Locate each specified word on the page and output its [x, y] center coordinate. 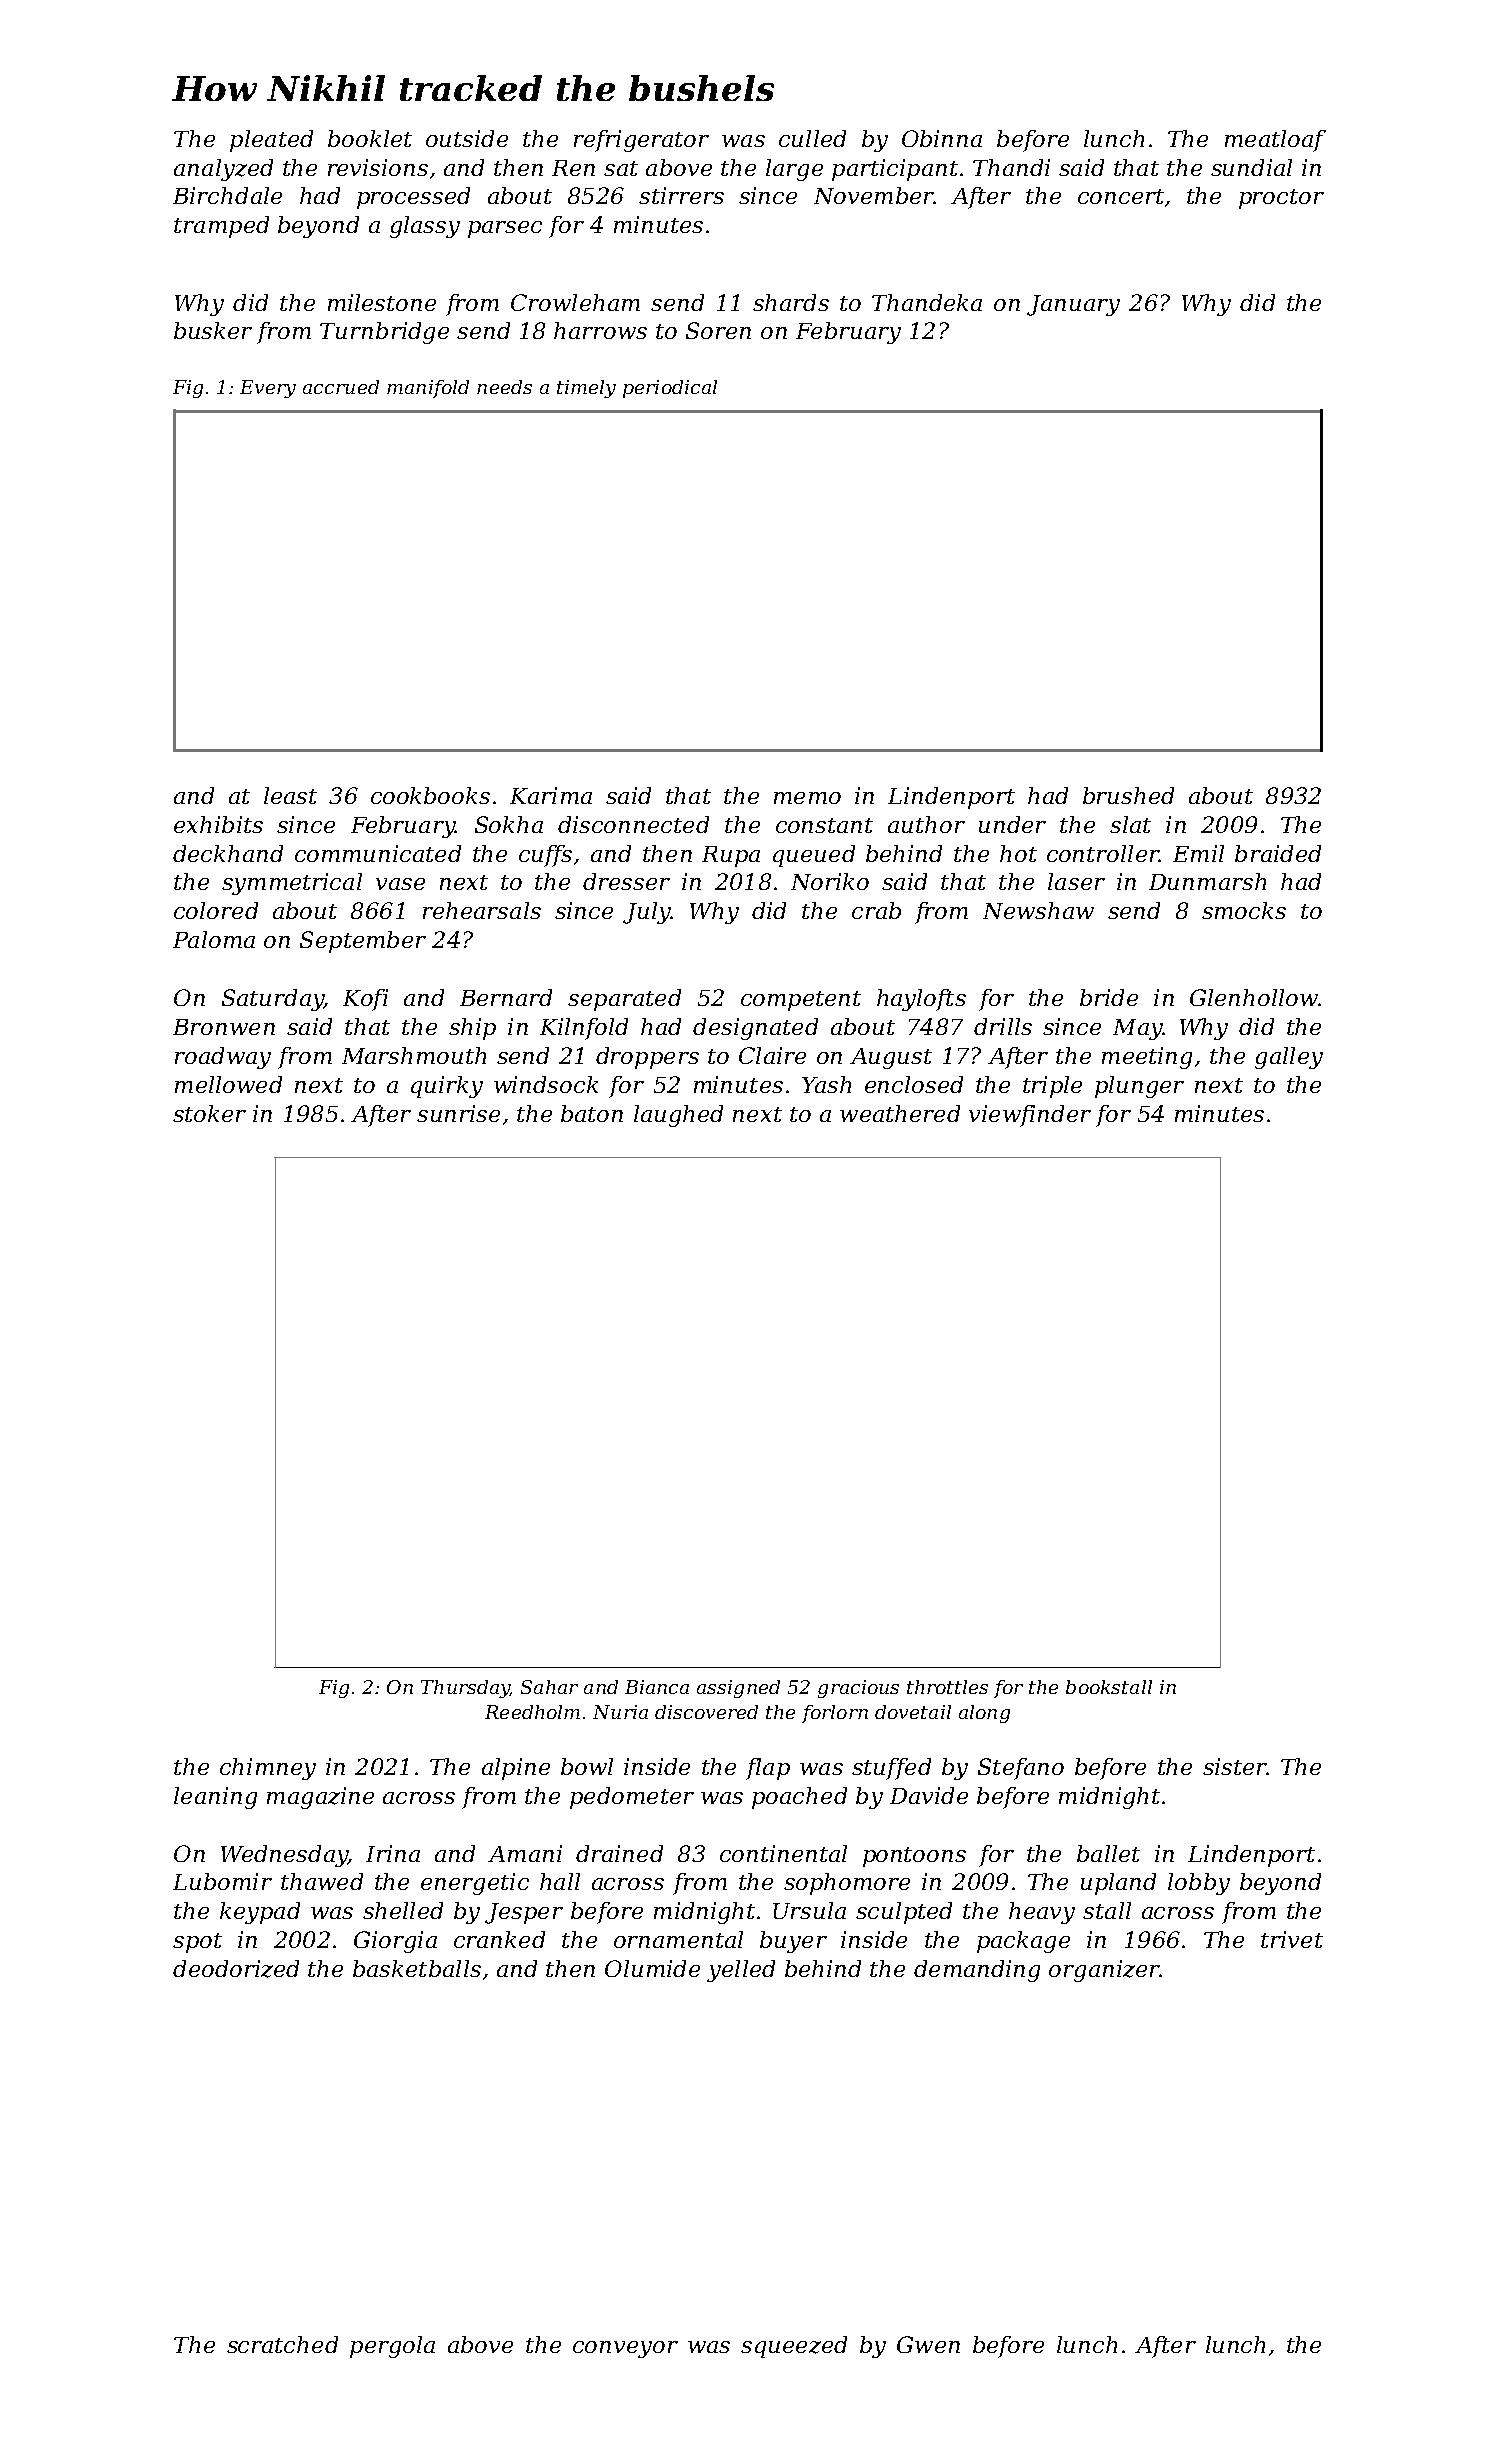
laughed [678, 1116]
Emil [1198, 853]
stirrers [681, 195]
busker [213, 330]
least [290, 795]
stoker [209, 1113]
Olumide [652, 1968]
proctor [1281, 199]
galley [1289, 1058]
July [646, 913]
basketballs [417, 1968]
